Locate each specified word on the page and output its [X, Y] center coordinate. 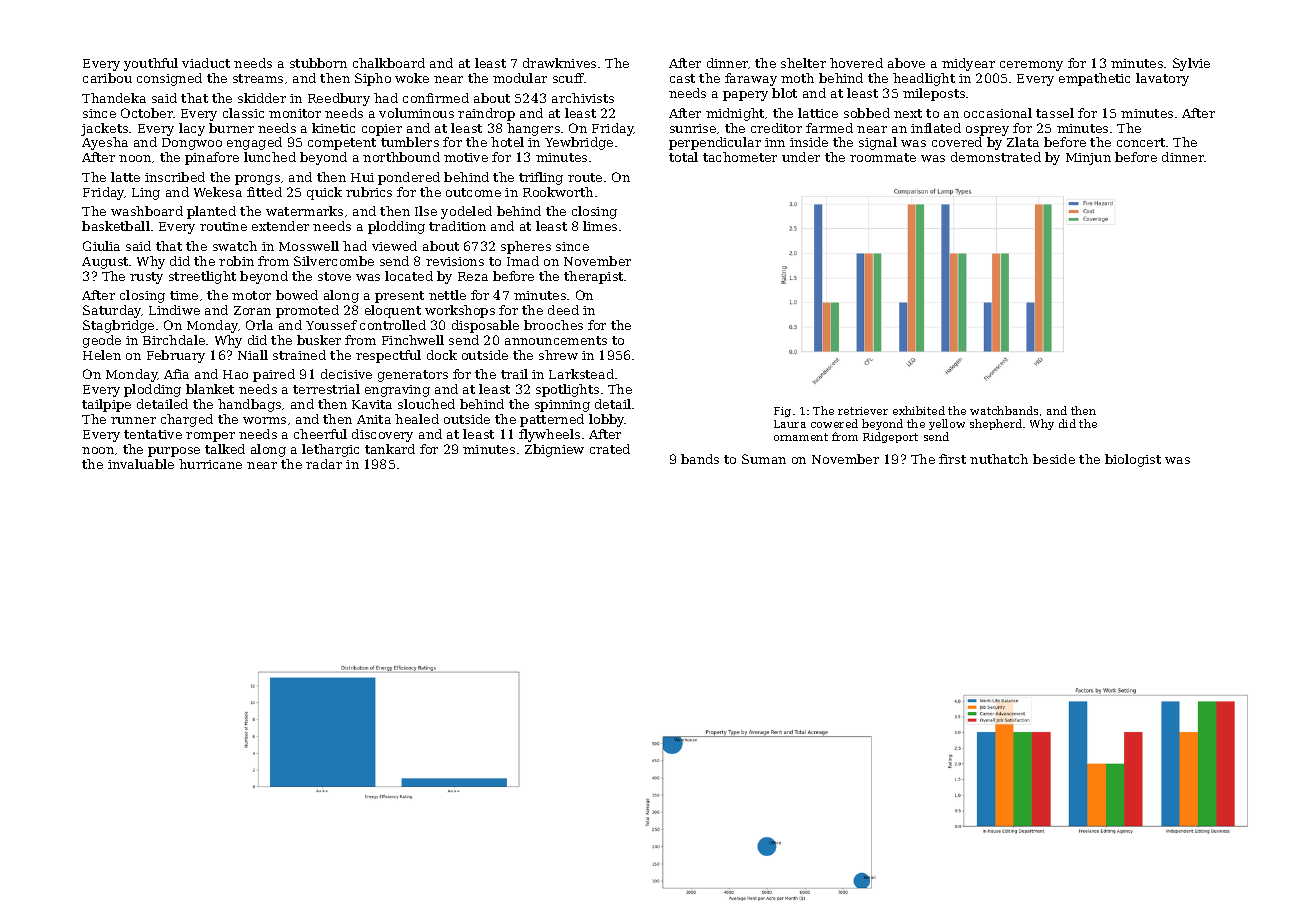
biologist [1133, 460]
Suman [764, 459]
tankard [390, 449]
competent [342, 144]
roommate [883, 157]
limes [600, 226]
